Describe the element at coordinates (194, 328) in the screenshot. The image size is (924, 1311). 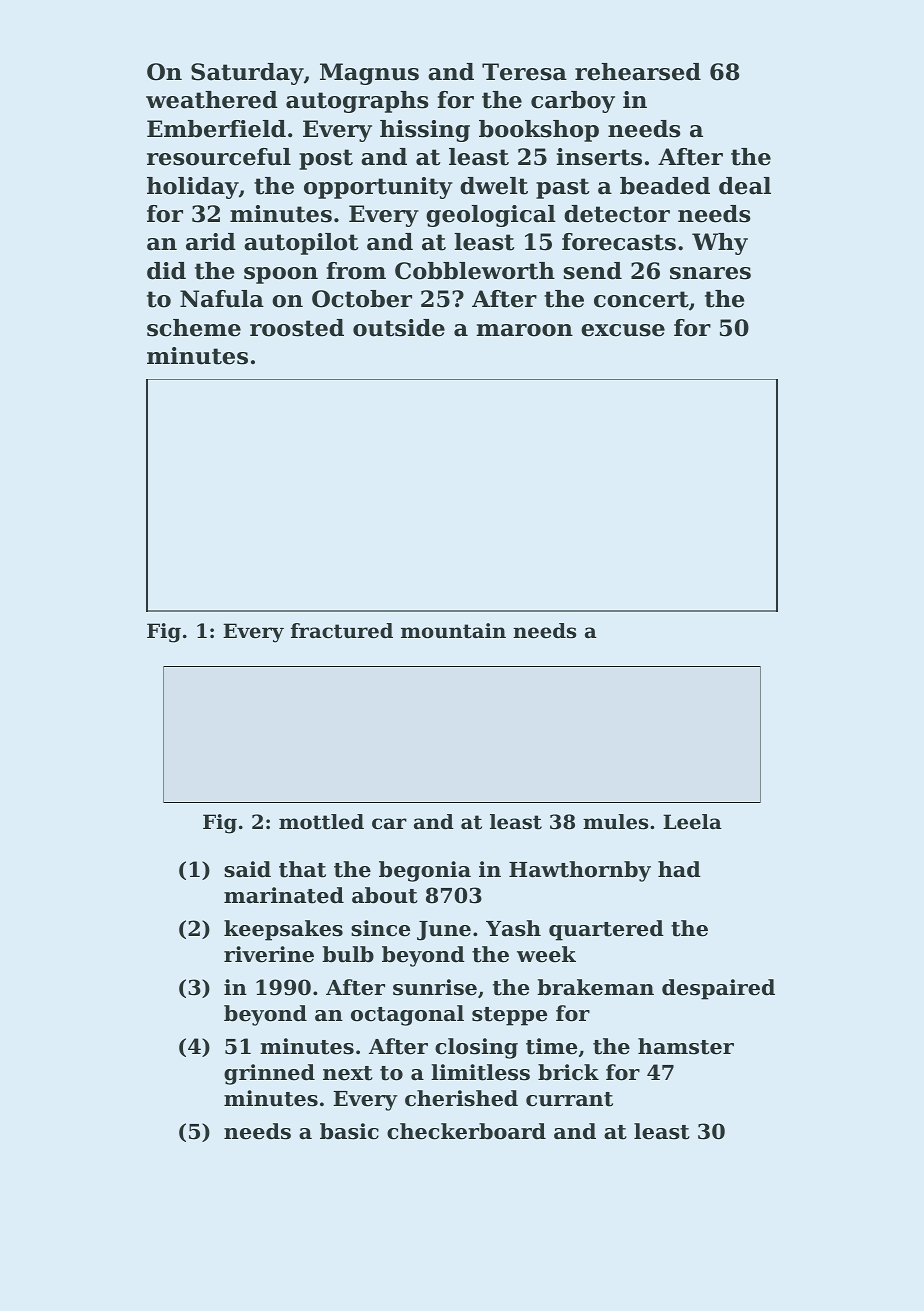
I see `scheme` at that location.
